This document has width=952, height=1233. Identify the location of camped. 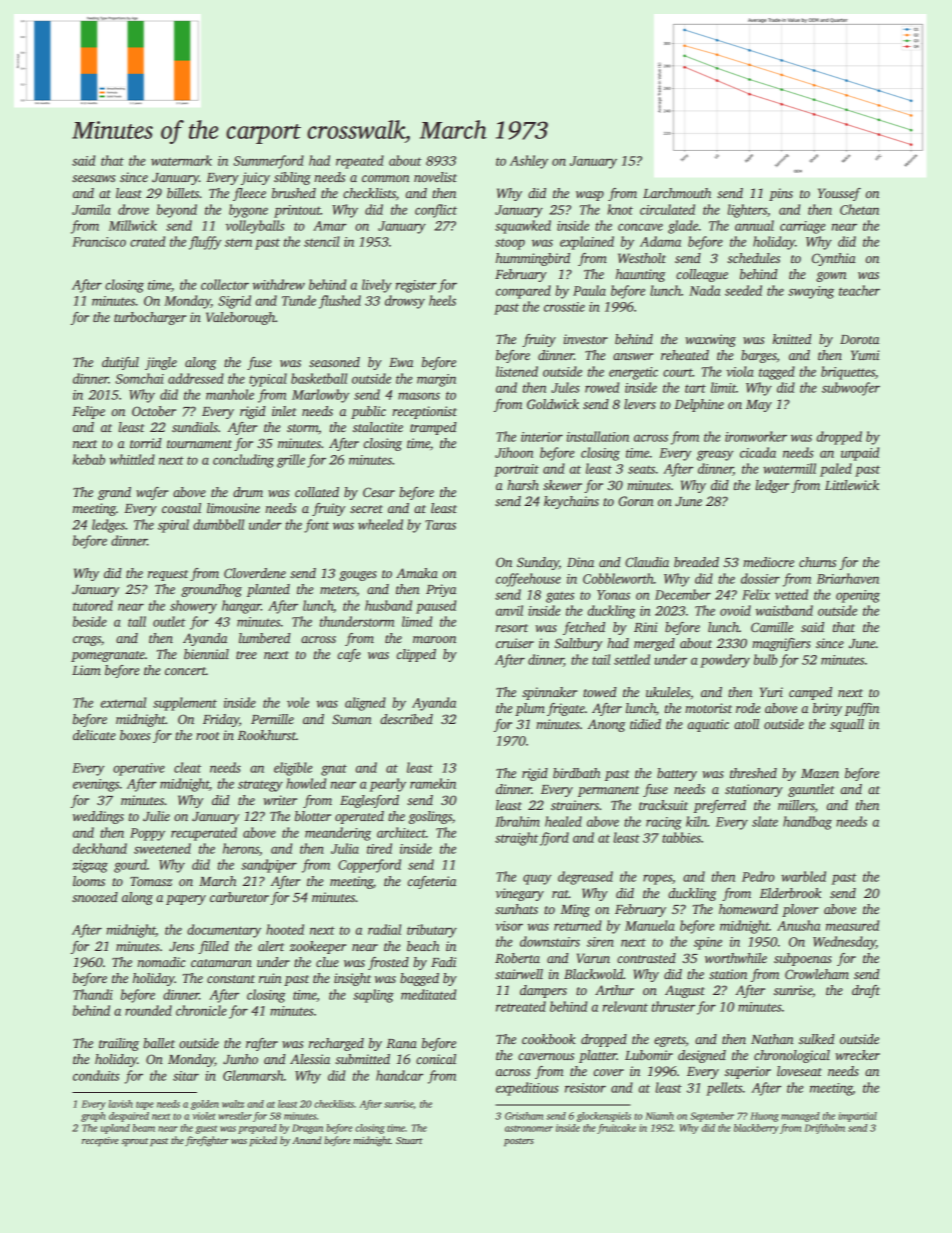
(810, 693).
